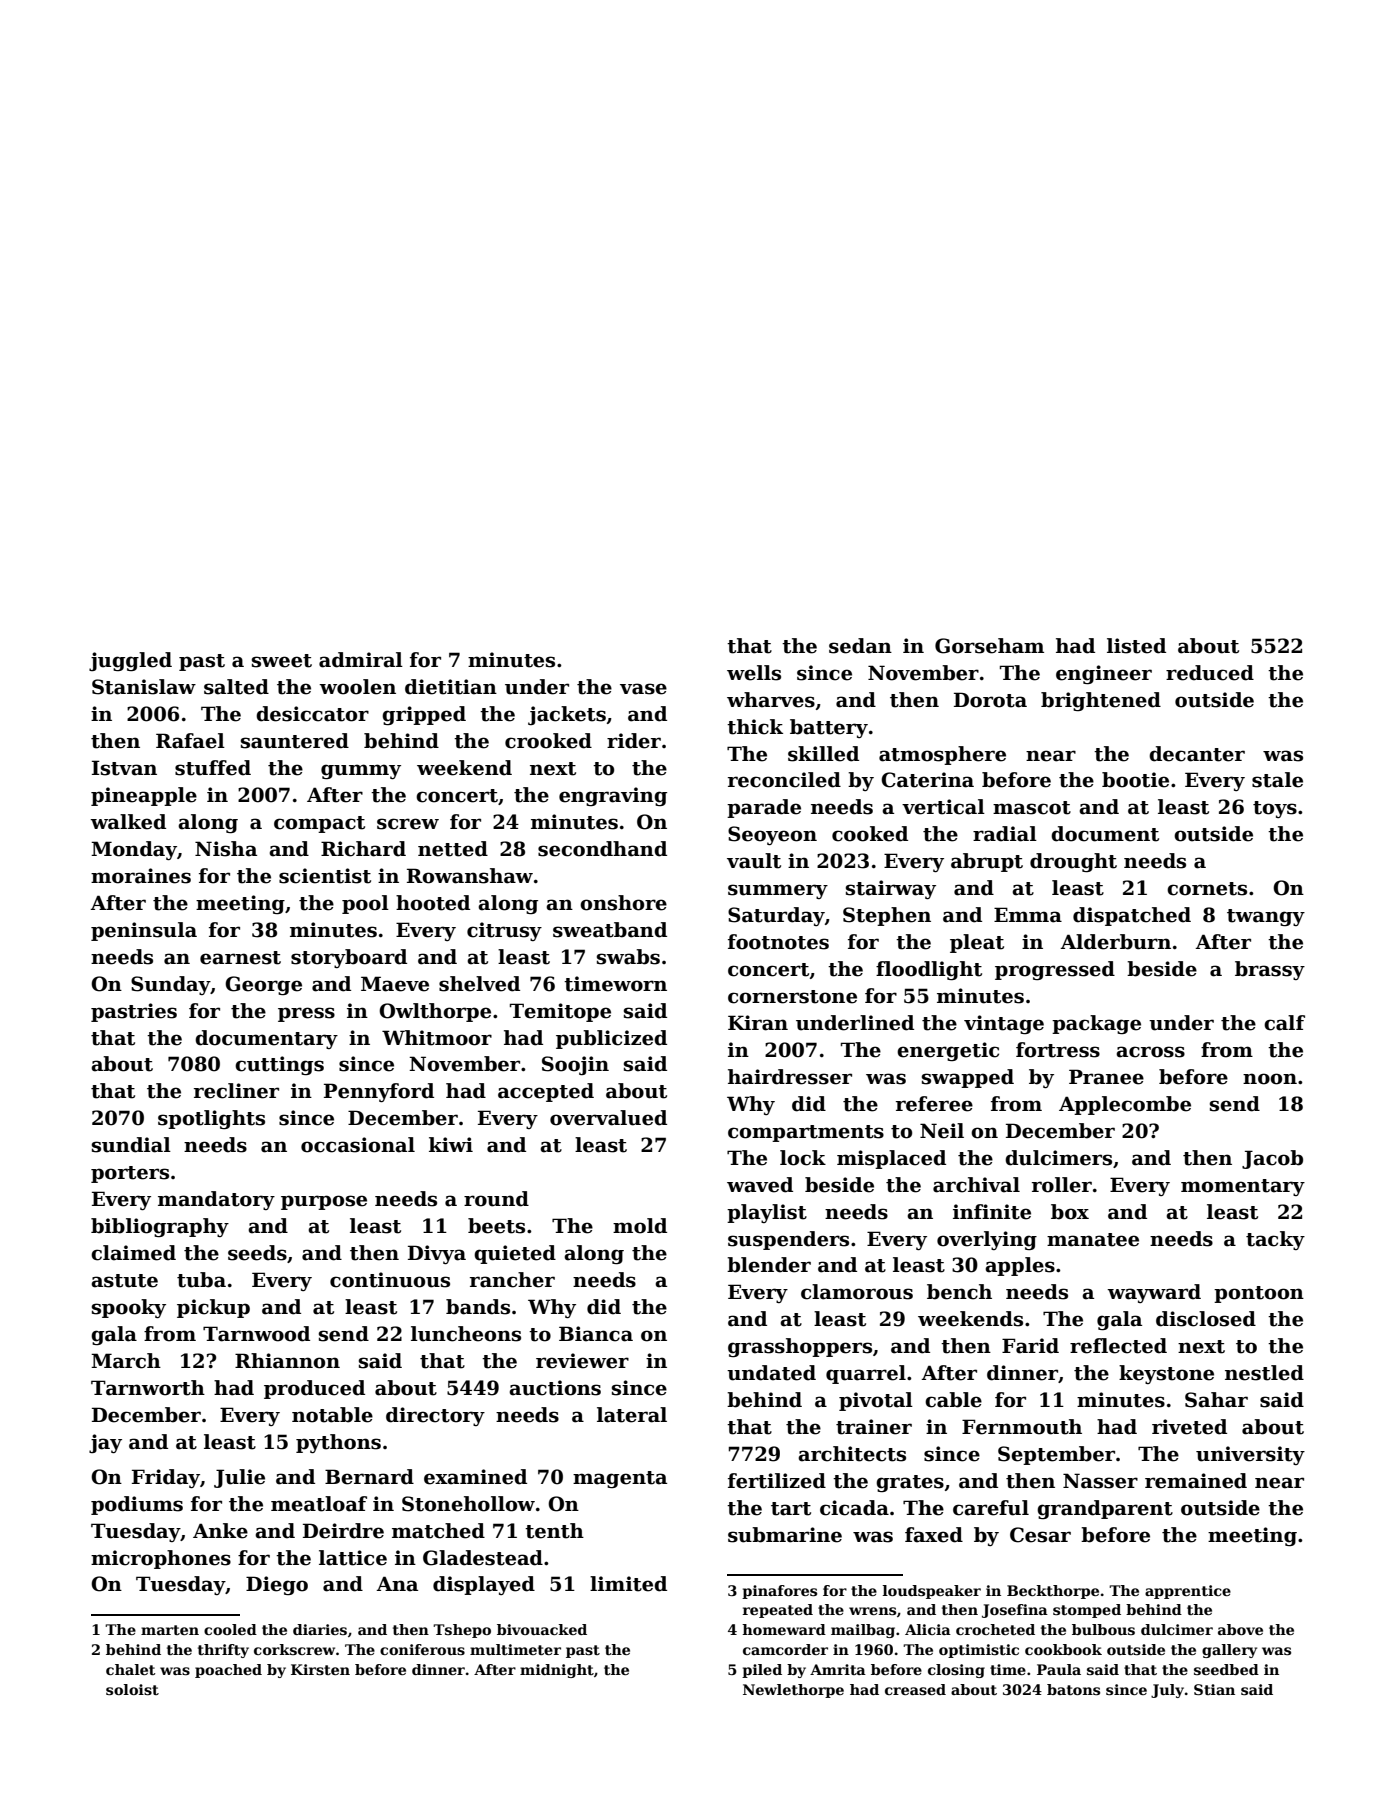 Image resolution: width=1395 pixels, height=1806 pixels. I want to click on listed, so click(1136, 646).
